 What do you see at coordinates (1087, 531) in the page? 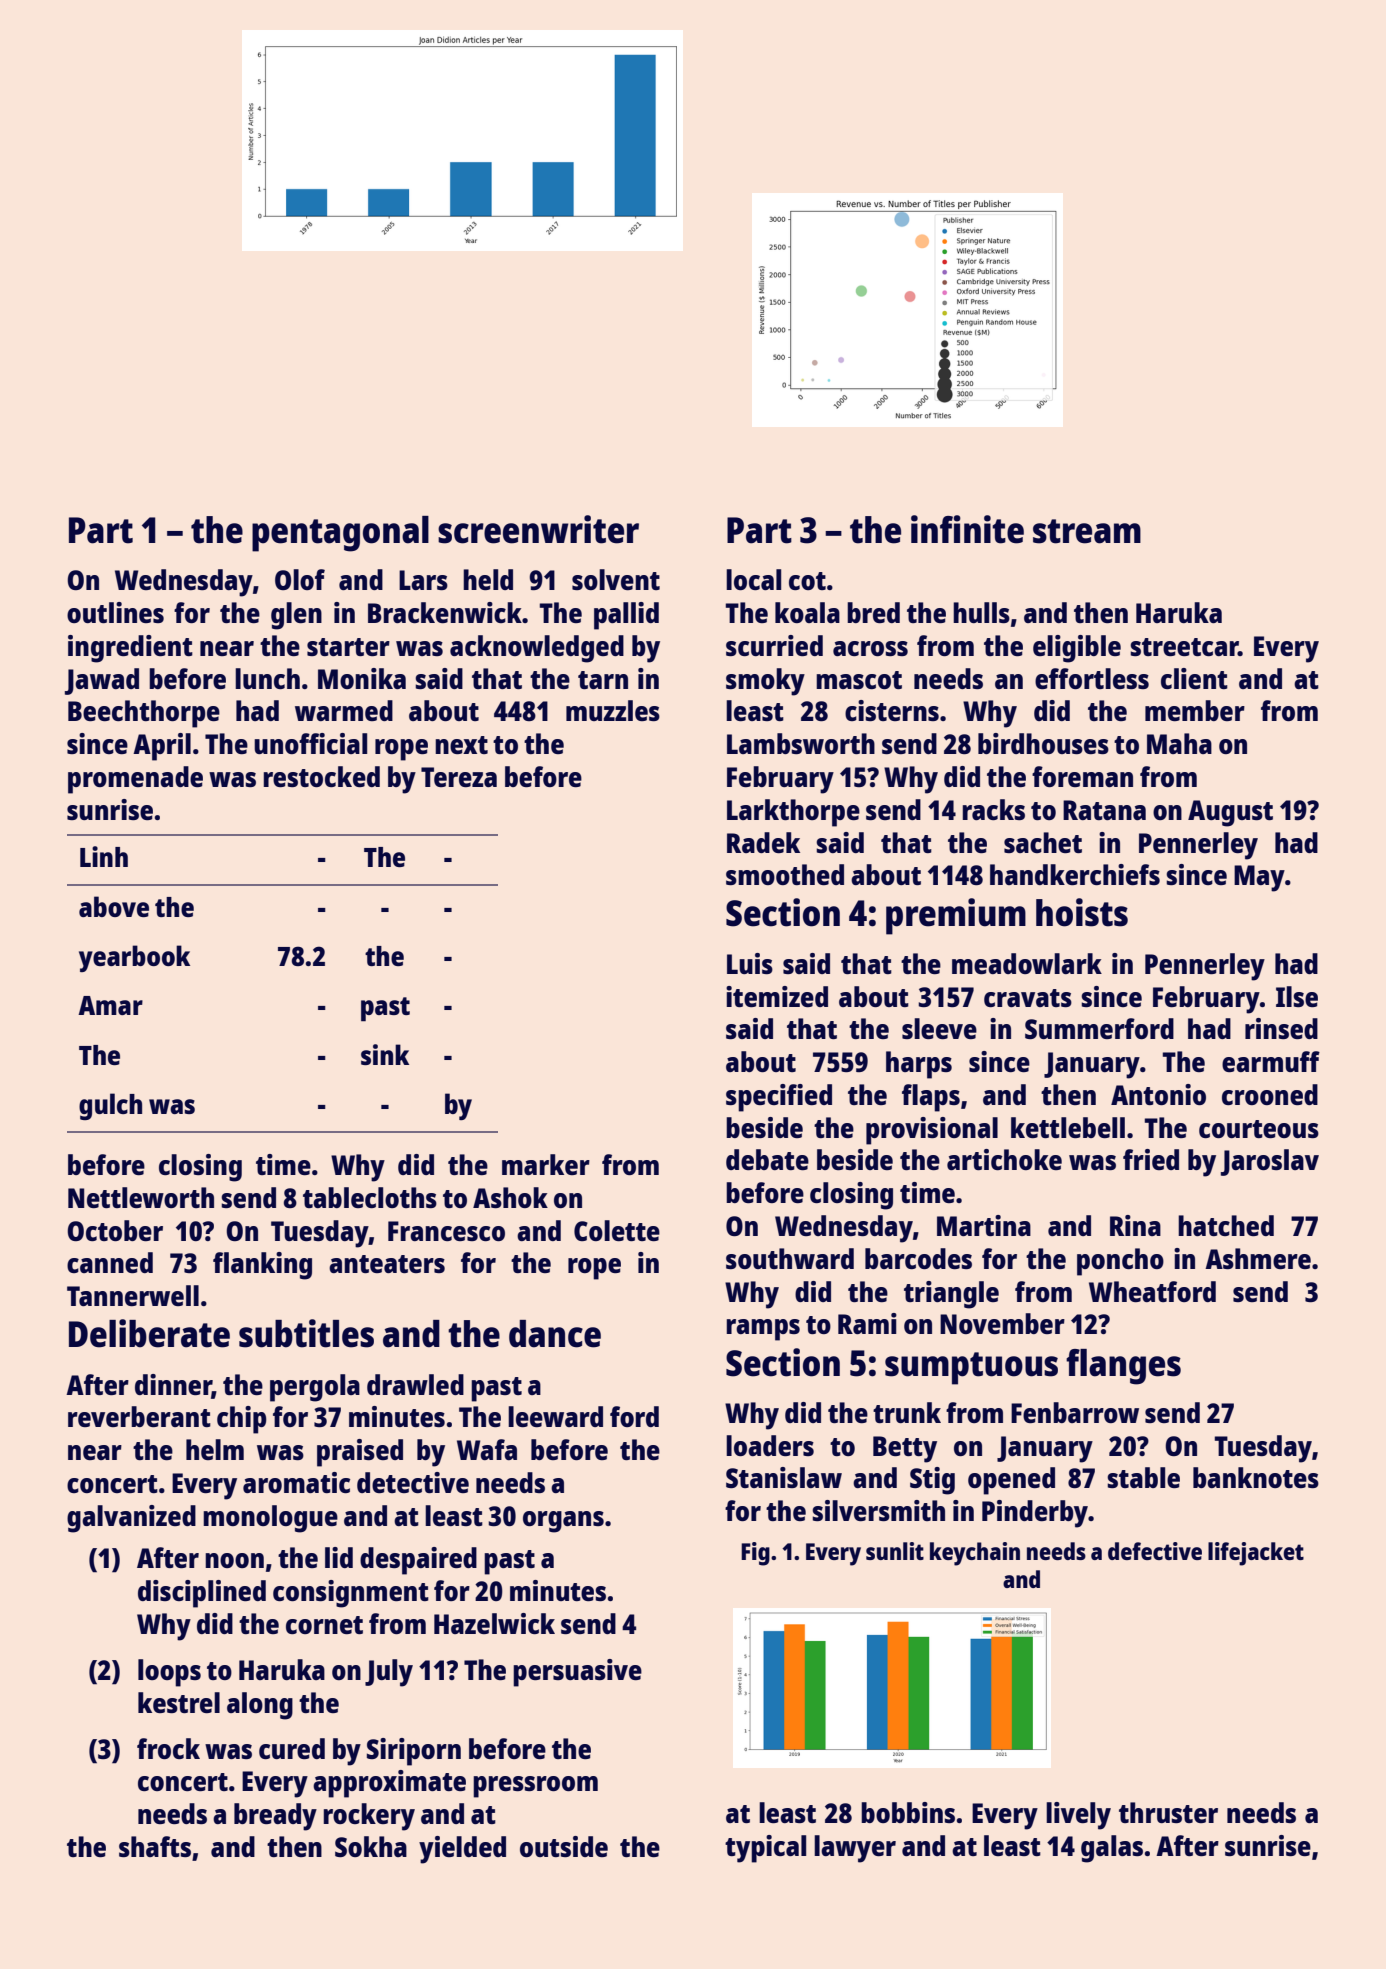
I see `stream` at bounding box center [1087, 531].
